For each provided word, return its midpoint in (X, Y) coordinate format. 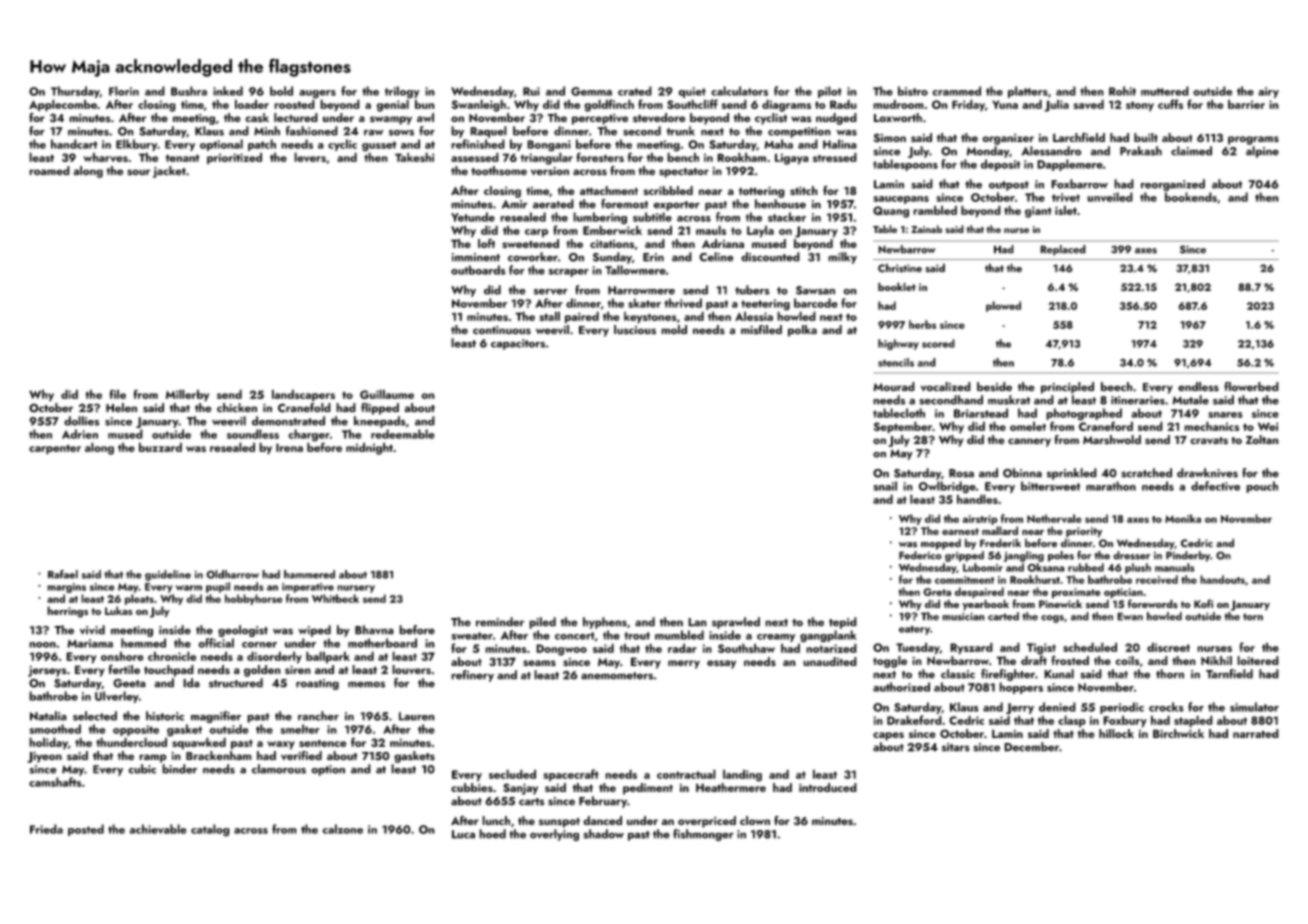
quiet (692, 92)
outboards (478, 270)
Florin (124, 91)
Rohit (1122, 91)
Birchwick (1178, 733)
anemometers (617, 676)
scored (938, 343)
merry (684, 664)
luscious (635, 330)
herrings (67, 612)
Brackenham (219, 756)
